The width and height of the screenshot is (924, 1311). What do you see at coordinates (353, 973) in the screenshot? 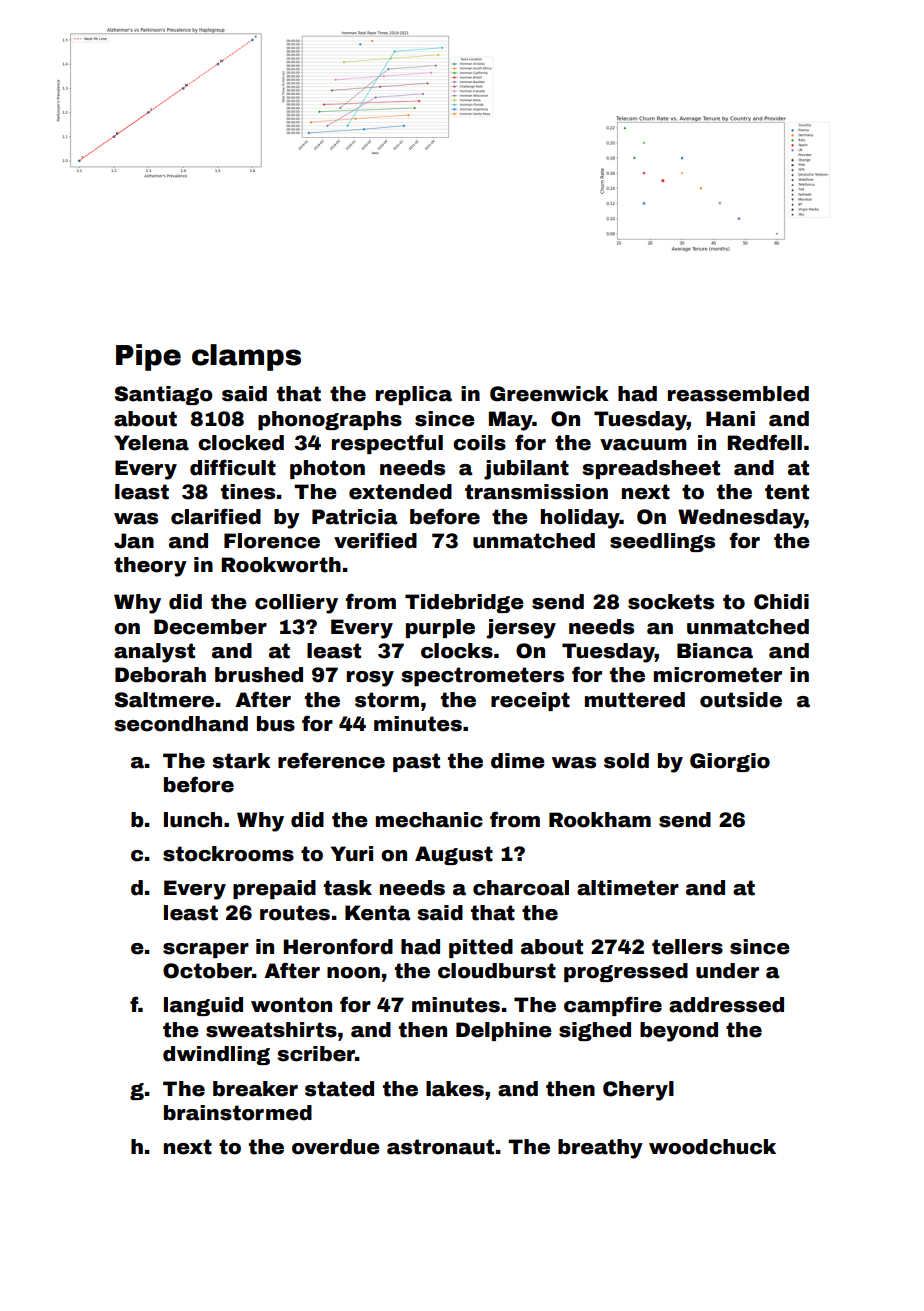
I see `noon` at bounding box center [353, 973].
